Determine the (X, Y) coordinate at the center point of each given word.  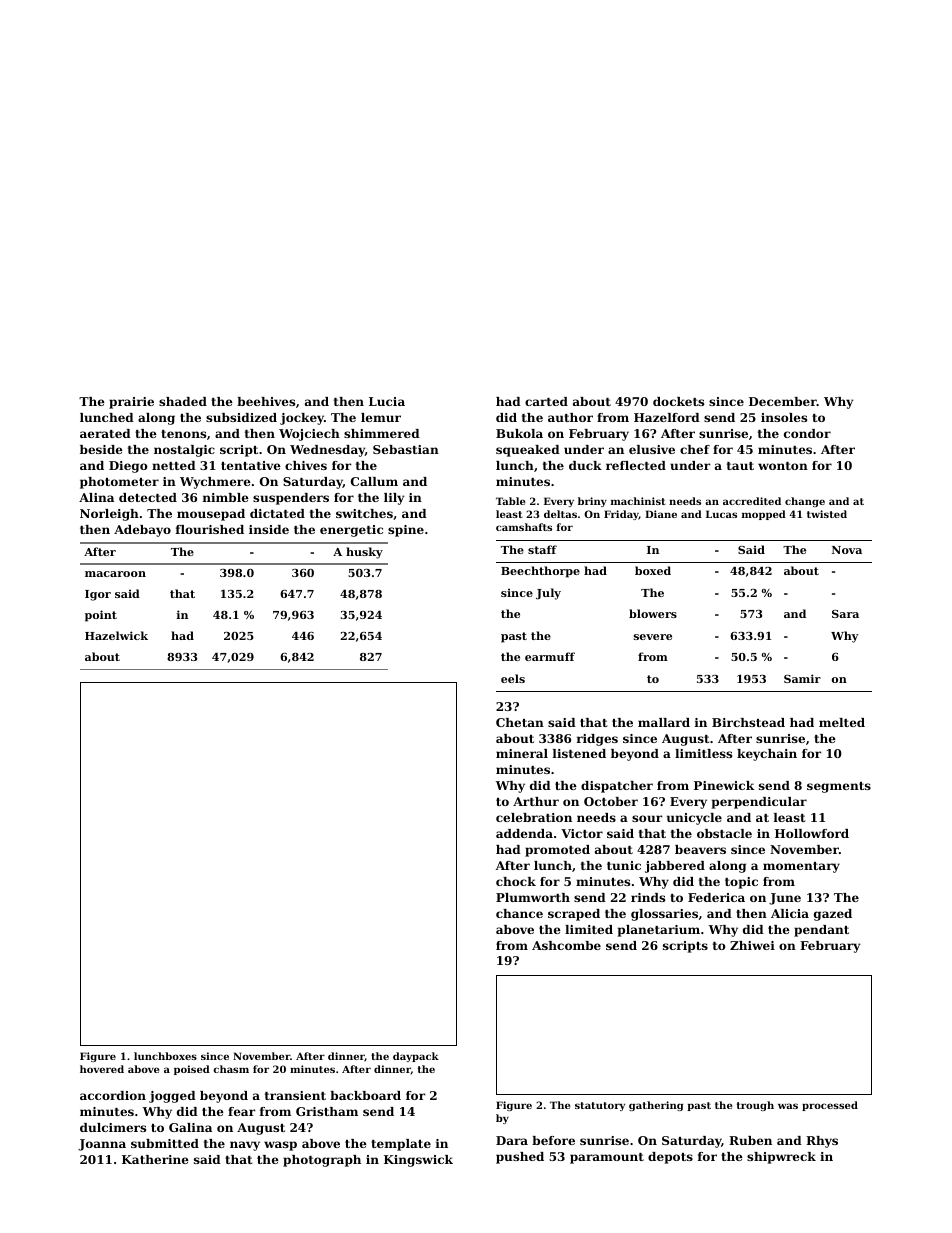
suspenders (291, 499)
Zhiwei (752, 945)
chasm (231, 1069)
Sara (845, 614)
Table (510, 501)
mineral (522, 753)
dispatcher (617, 787)
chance (519, 913)
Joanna (102, 1145)
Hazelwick (116, 635)
